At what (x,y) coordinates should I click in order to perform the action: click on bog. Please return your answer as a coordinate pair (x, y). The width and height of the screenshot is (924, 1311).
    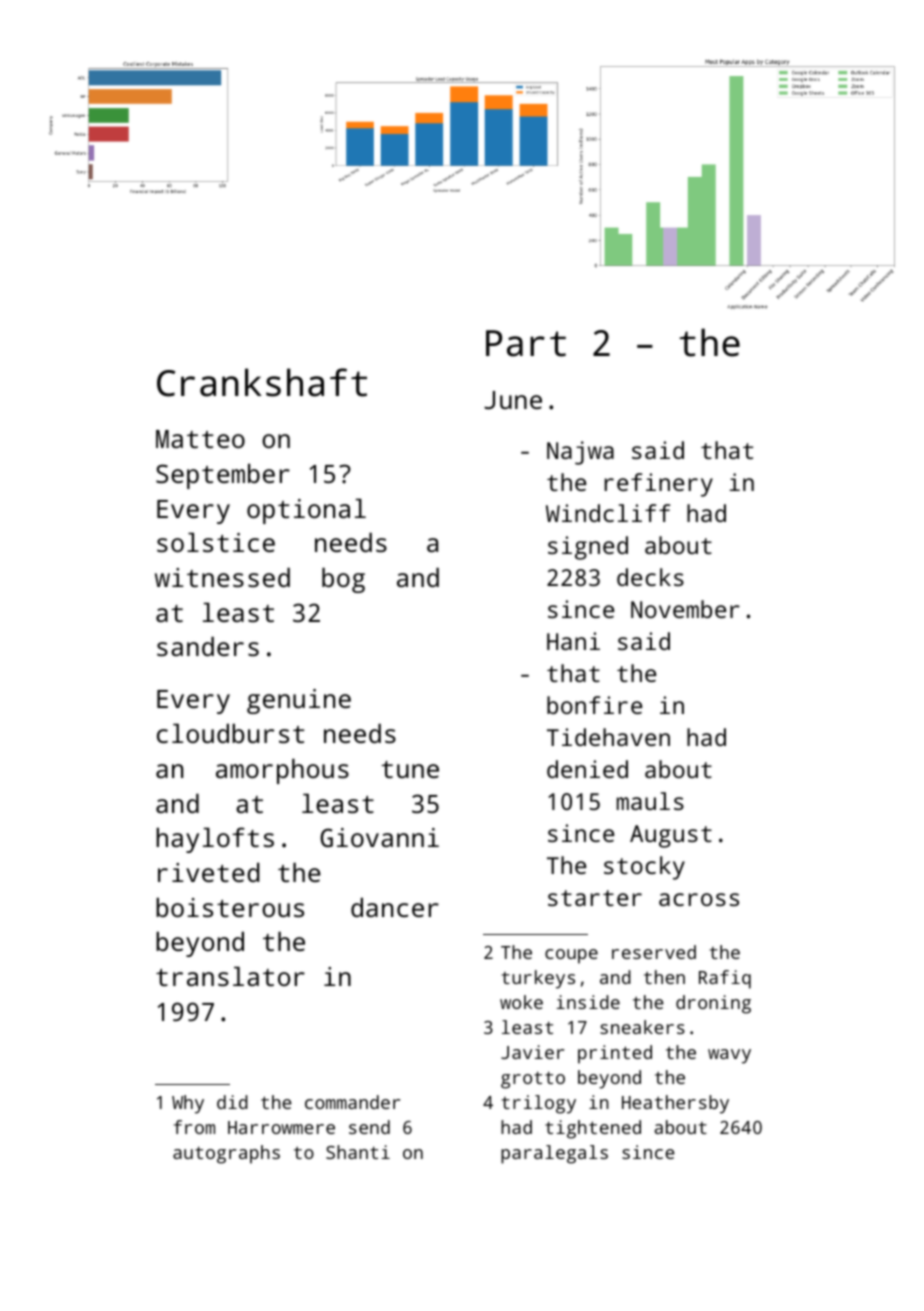
    Looking at the image, I should click on (343, 580).
